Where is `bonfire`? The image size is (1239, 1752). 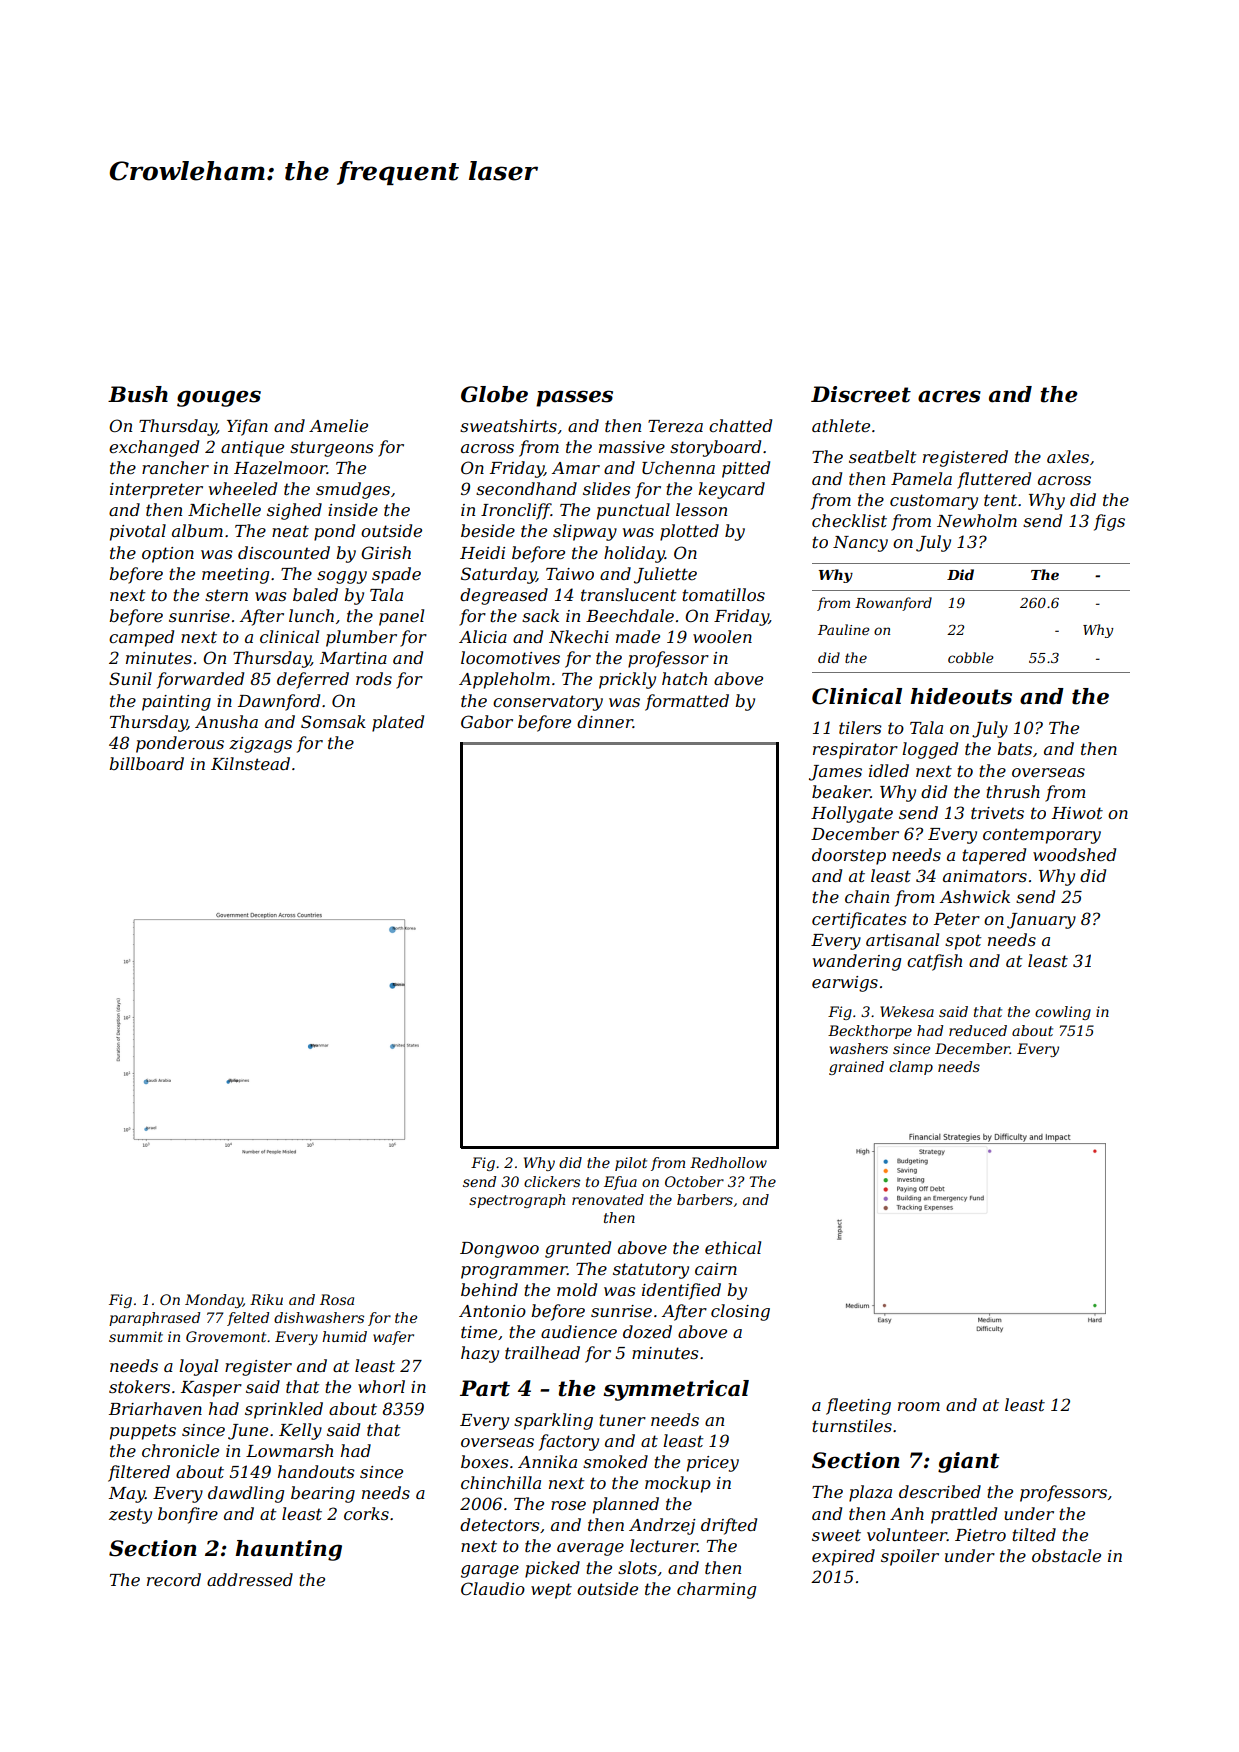 bonfire is located at coordinates (188, 1515).
